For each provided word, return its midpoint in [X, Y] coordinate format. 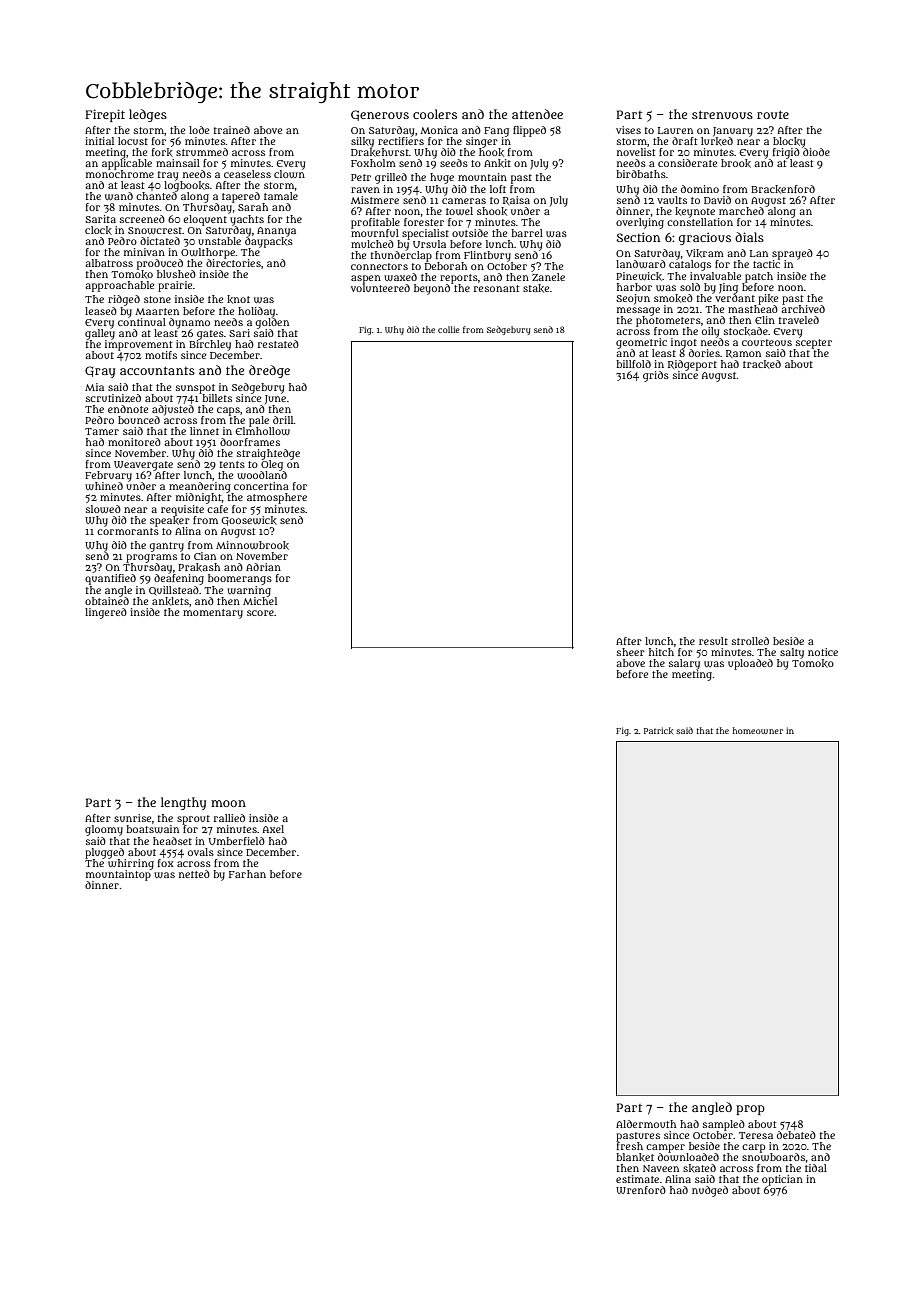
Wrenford [641, 1190]
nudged [710, 1191]
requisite [182, 510]
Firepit [105, 115]
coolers [435, 114]
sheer [631, 652]
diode [816, 152]
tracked [762, 364]
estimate [637, 1179]
